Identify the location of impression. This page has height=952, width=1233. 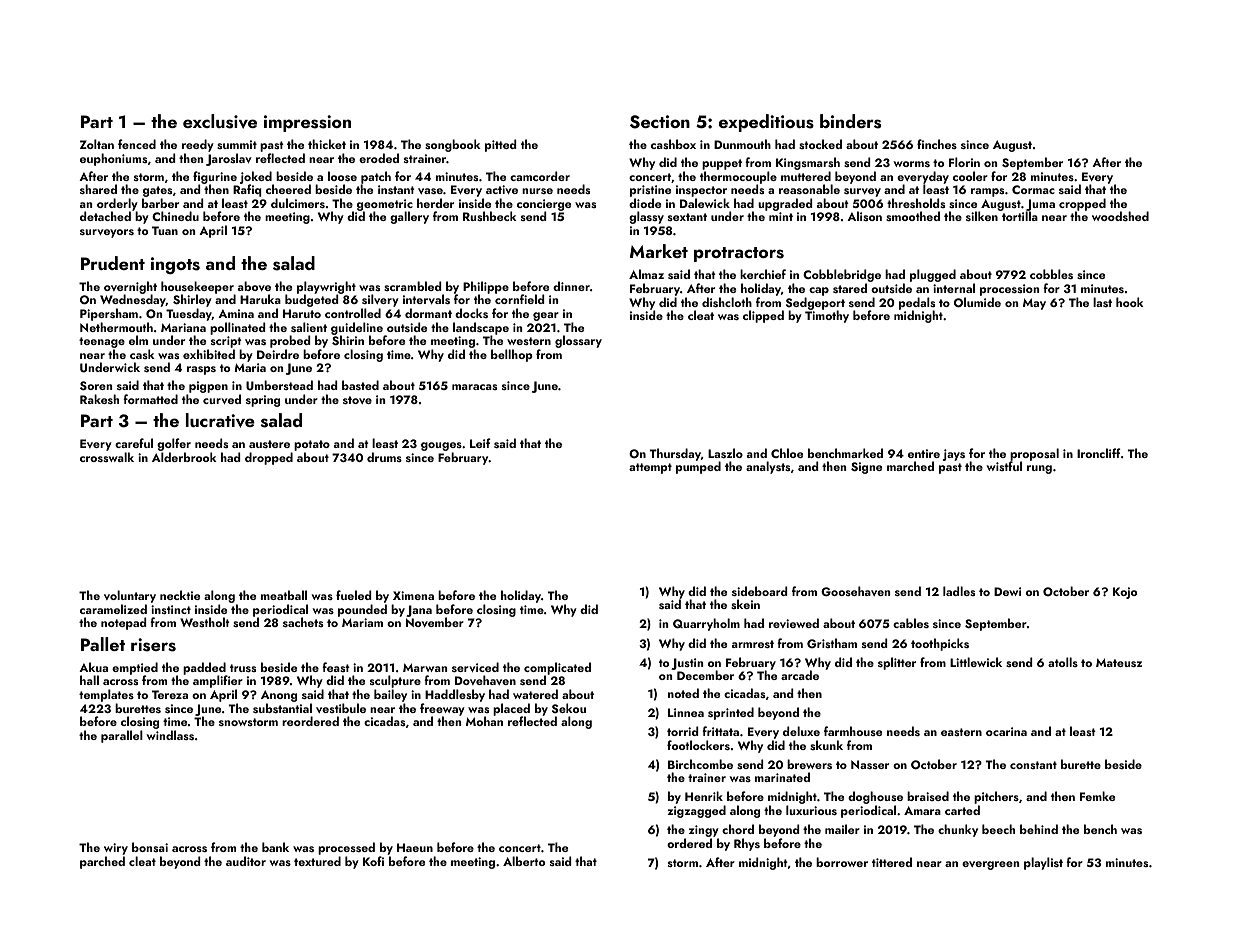
(307, 123).
